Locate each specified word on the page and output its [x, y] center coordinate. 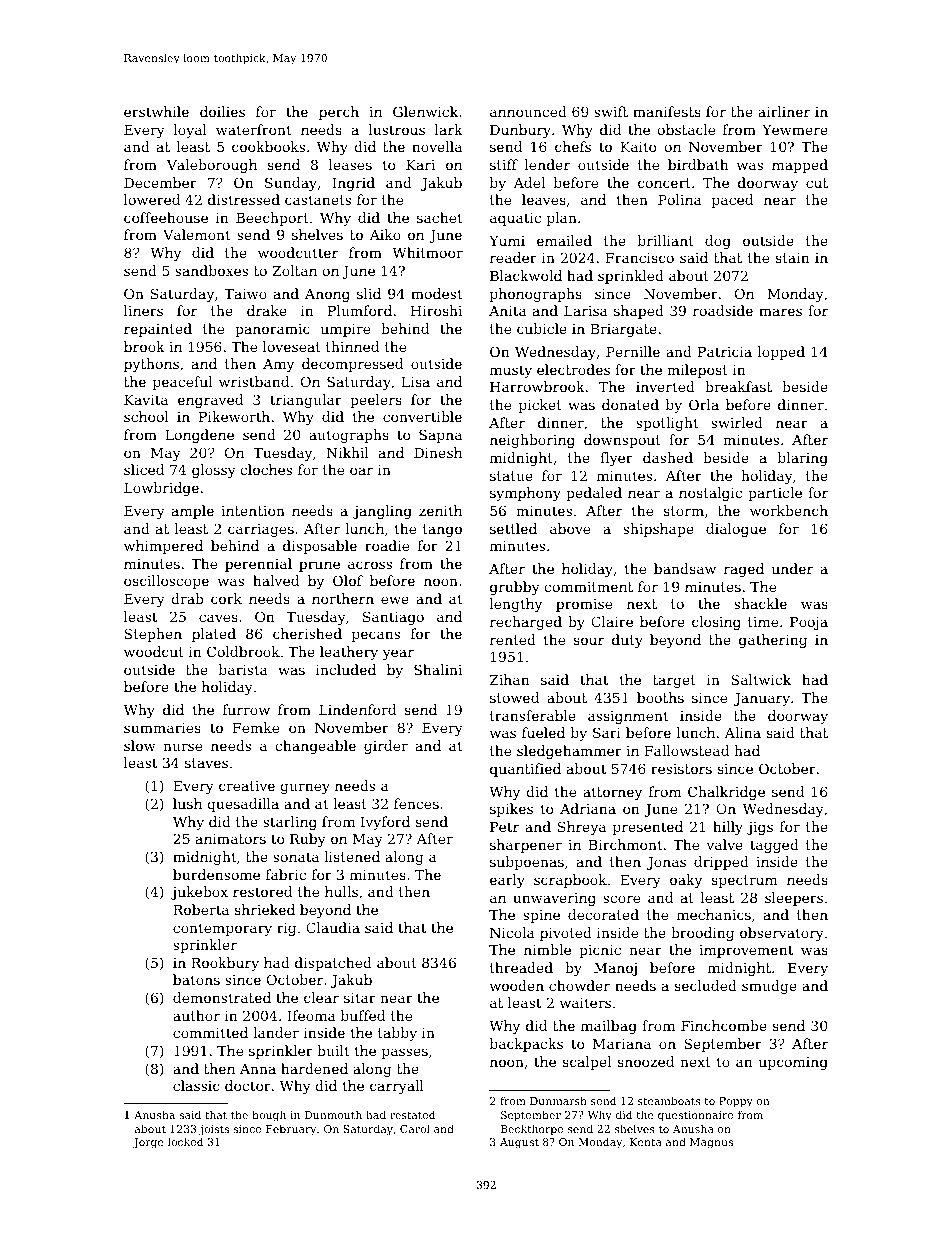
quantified [525, 770]
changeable [315, 747]
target [674, 681]
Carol [415, 1128]
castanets [318, 200]
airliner [784, 111]
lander [276, 1032]
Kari [420, 165]
